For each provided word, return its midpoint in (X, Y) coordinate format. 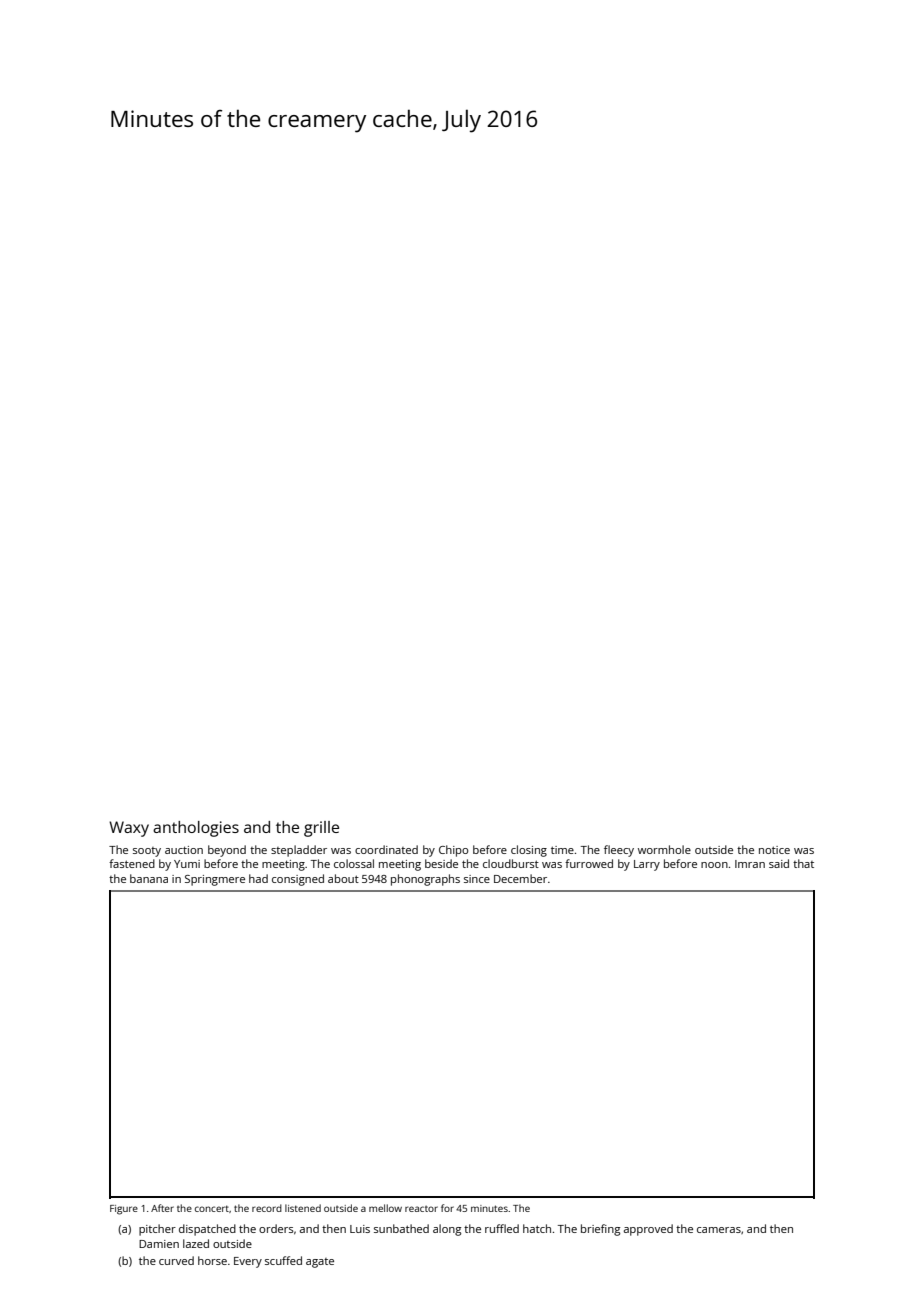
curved (176, 1260)
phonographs (425, 880)
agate (320, 1263)
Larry (647, 865)
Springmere (215, 880)
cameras (719, 1230)
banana (149, 878)
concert (212, 1208)
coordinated (386, 849)
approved (648, 1230)
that (803, 863)
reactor (421, 1209)
